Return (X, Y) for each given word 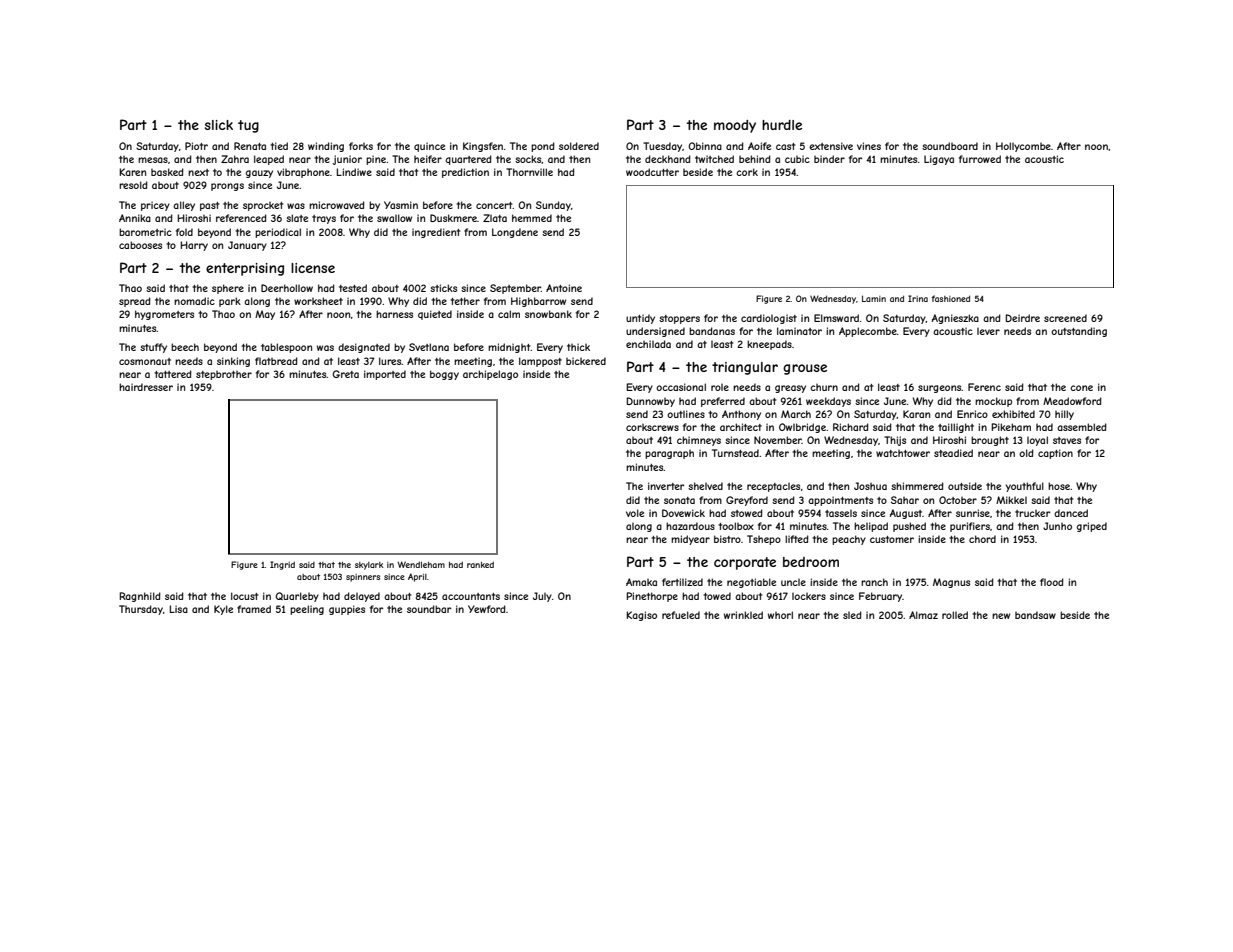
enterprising (245, 269)
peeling (307, 610)
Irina (918, 298)
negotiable (751, 583)
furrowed (980, 159)
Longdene (515, 233)
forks (361, 146)
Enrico (972, 414)
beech (185, 347)
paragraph (669, 454)
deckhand (668, 159)
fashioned (950, 298)
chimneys (699, 441)
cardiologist (769, 319)
